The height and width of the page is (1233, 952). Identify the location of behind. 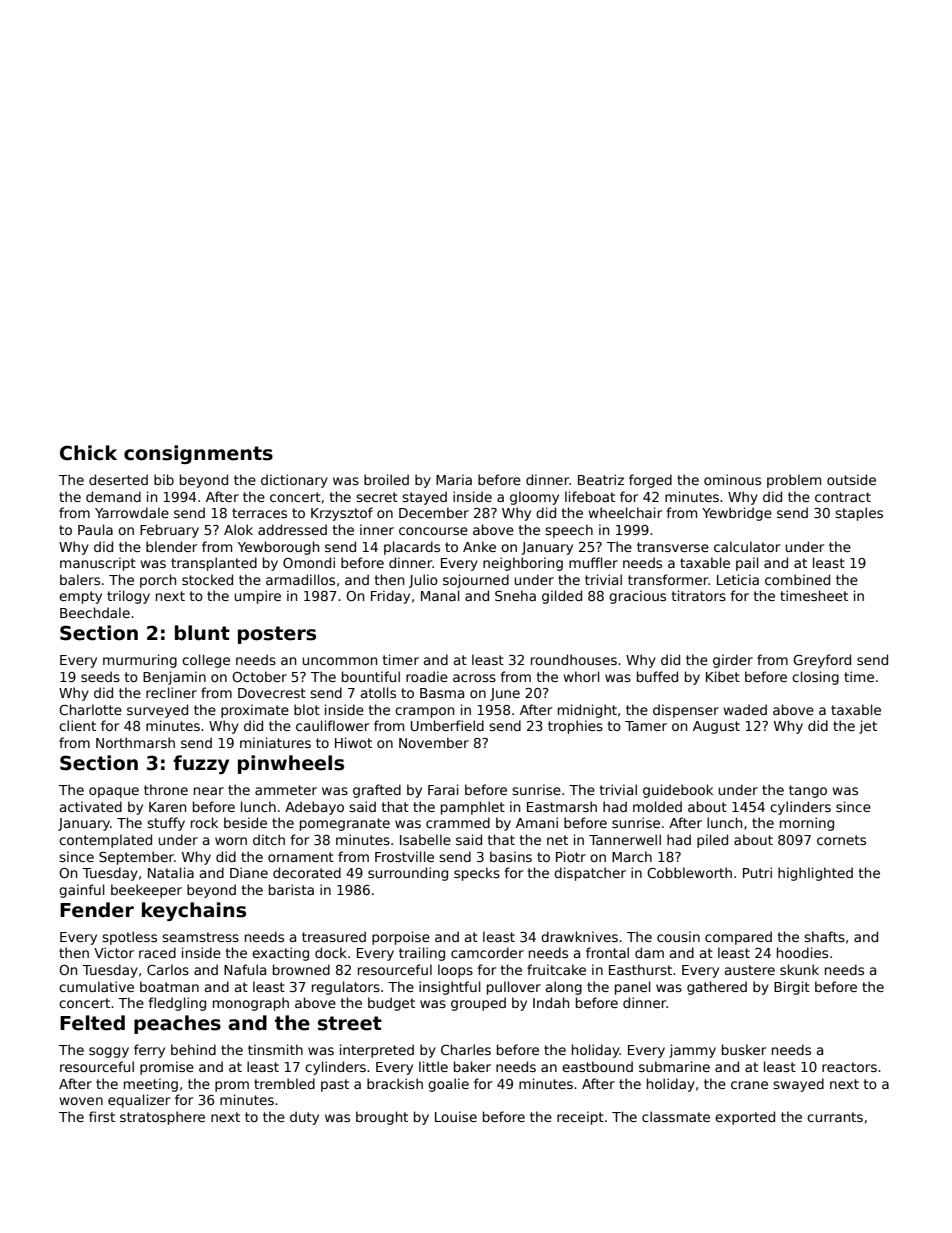
(193, 1049).
